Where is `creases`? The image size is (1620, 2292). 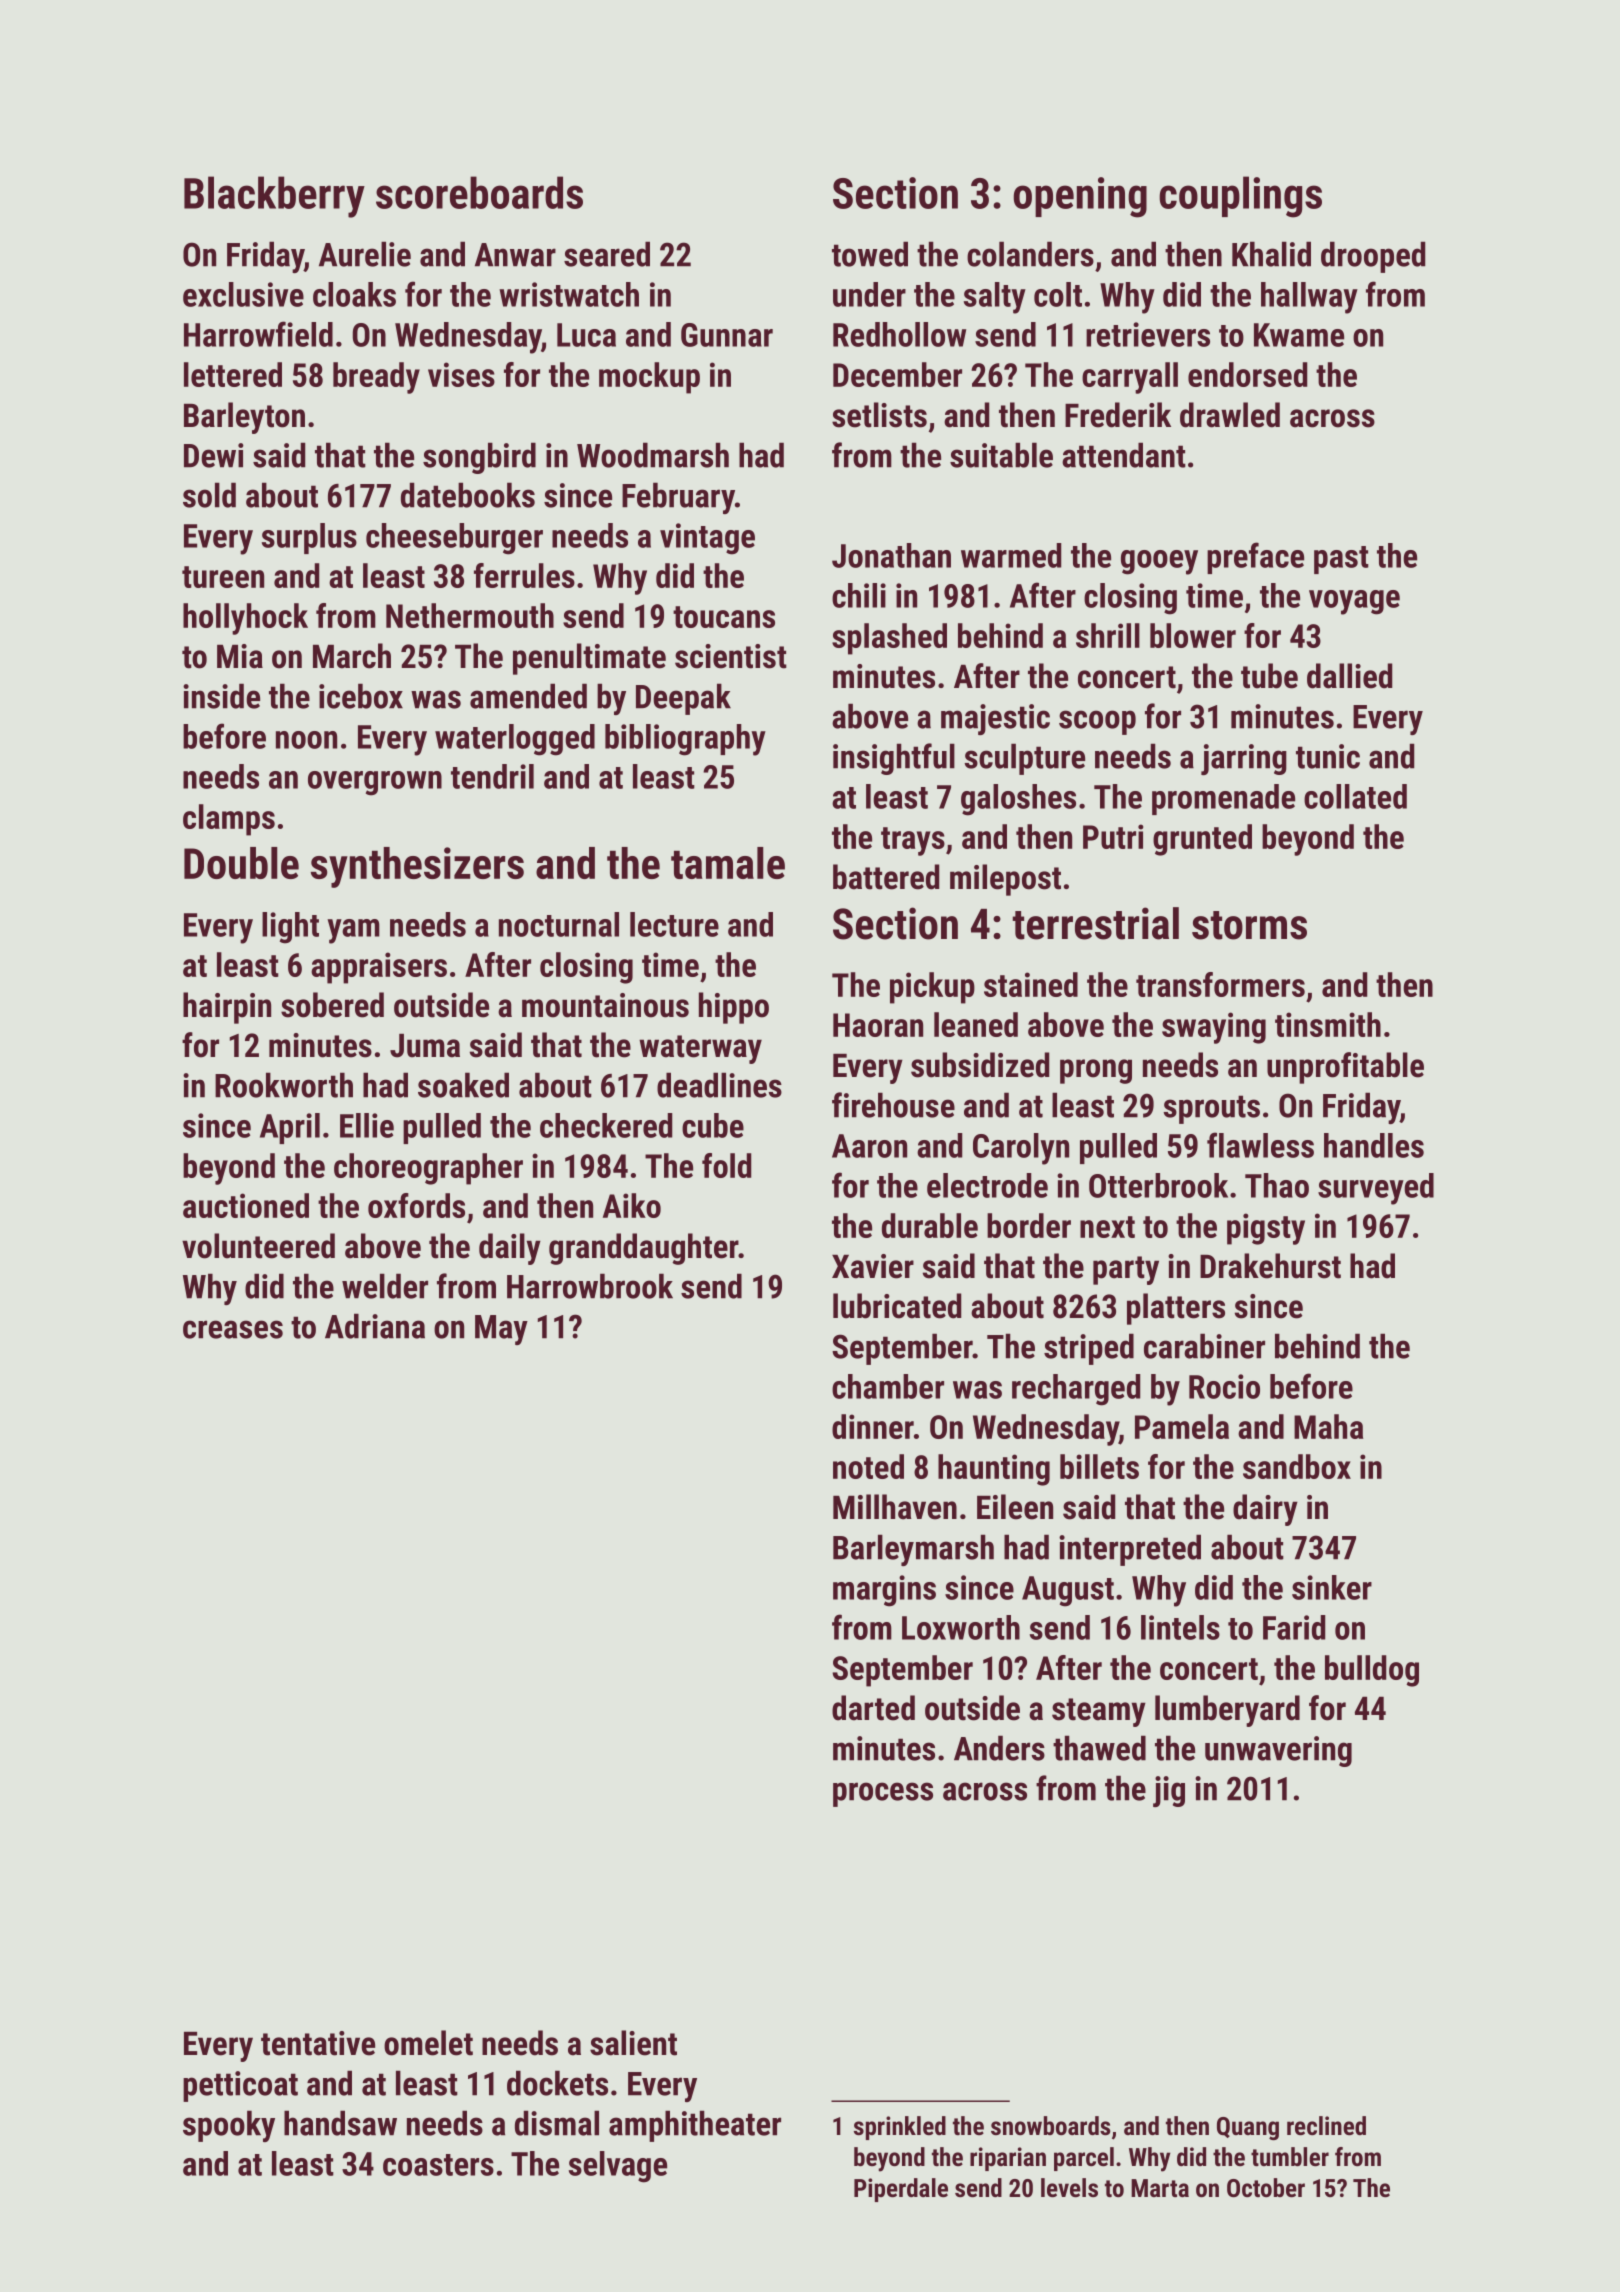 creases is located at coordinates (233, 1329).
